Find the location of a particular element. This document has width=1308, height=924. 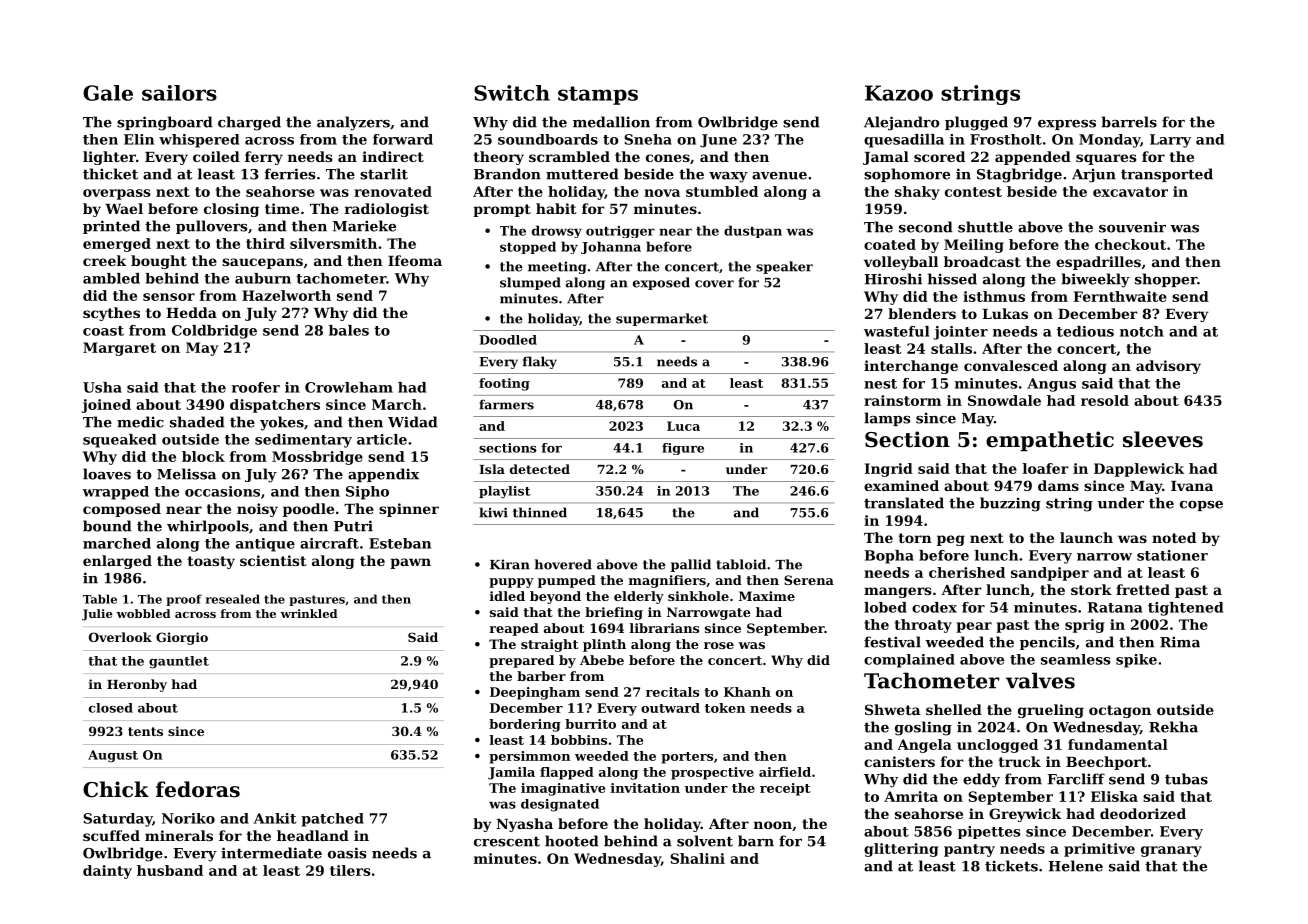

joined is located at coordinates (106, 406).
